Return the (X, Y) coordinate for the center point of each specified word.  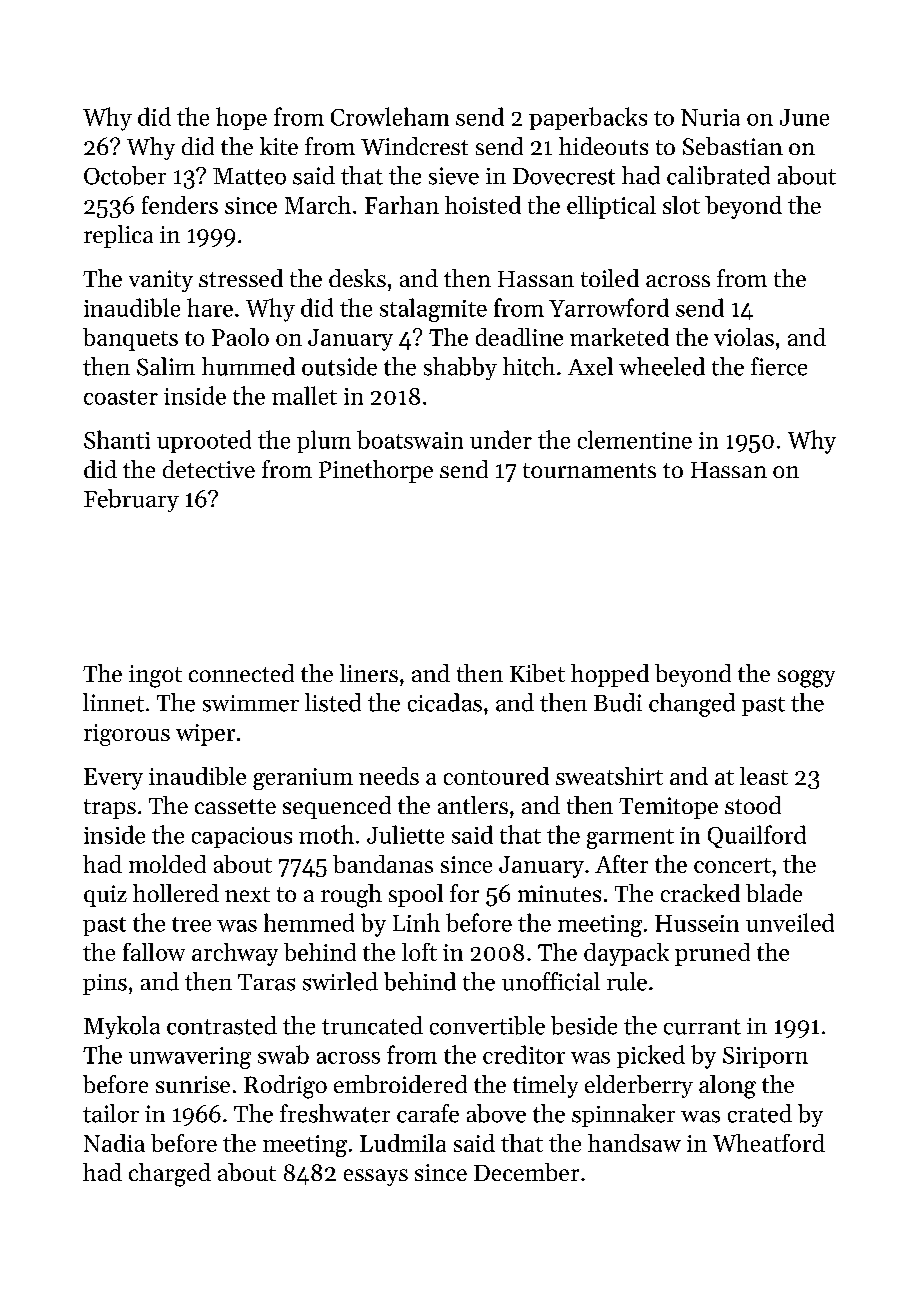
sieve (454, 176)
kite (279, 146)
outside (339, 366)
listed (333, 702)
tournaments (589, 470)
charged (170, 1175)
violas (744, 337)
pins (105, 984)
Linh (416, 922)
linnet (113, 702)
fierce (779, 366)
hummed (248, 366)
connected (241, 673)
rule (627, 981)
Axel (590, 366)
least (764, 776)
